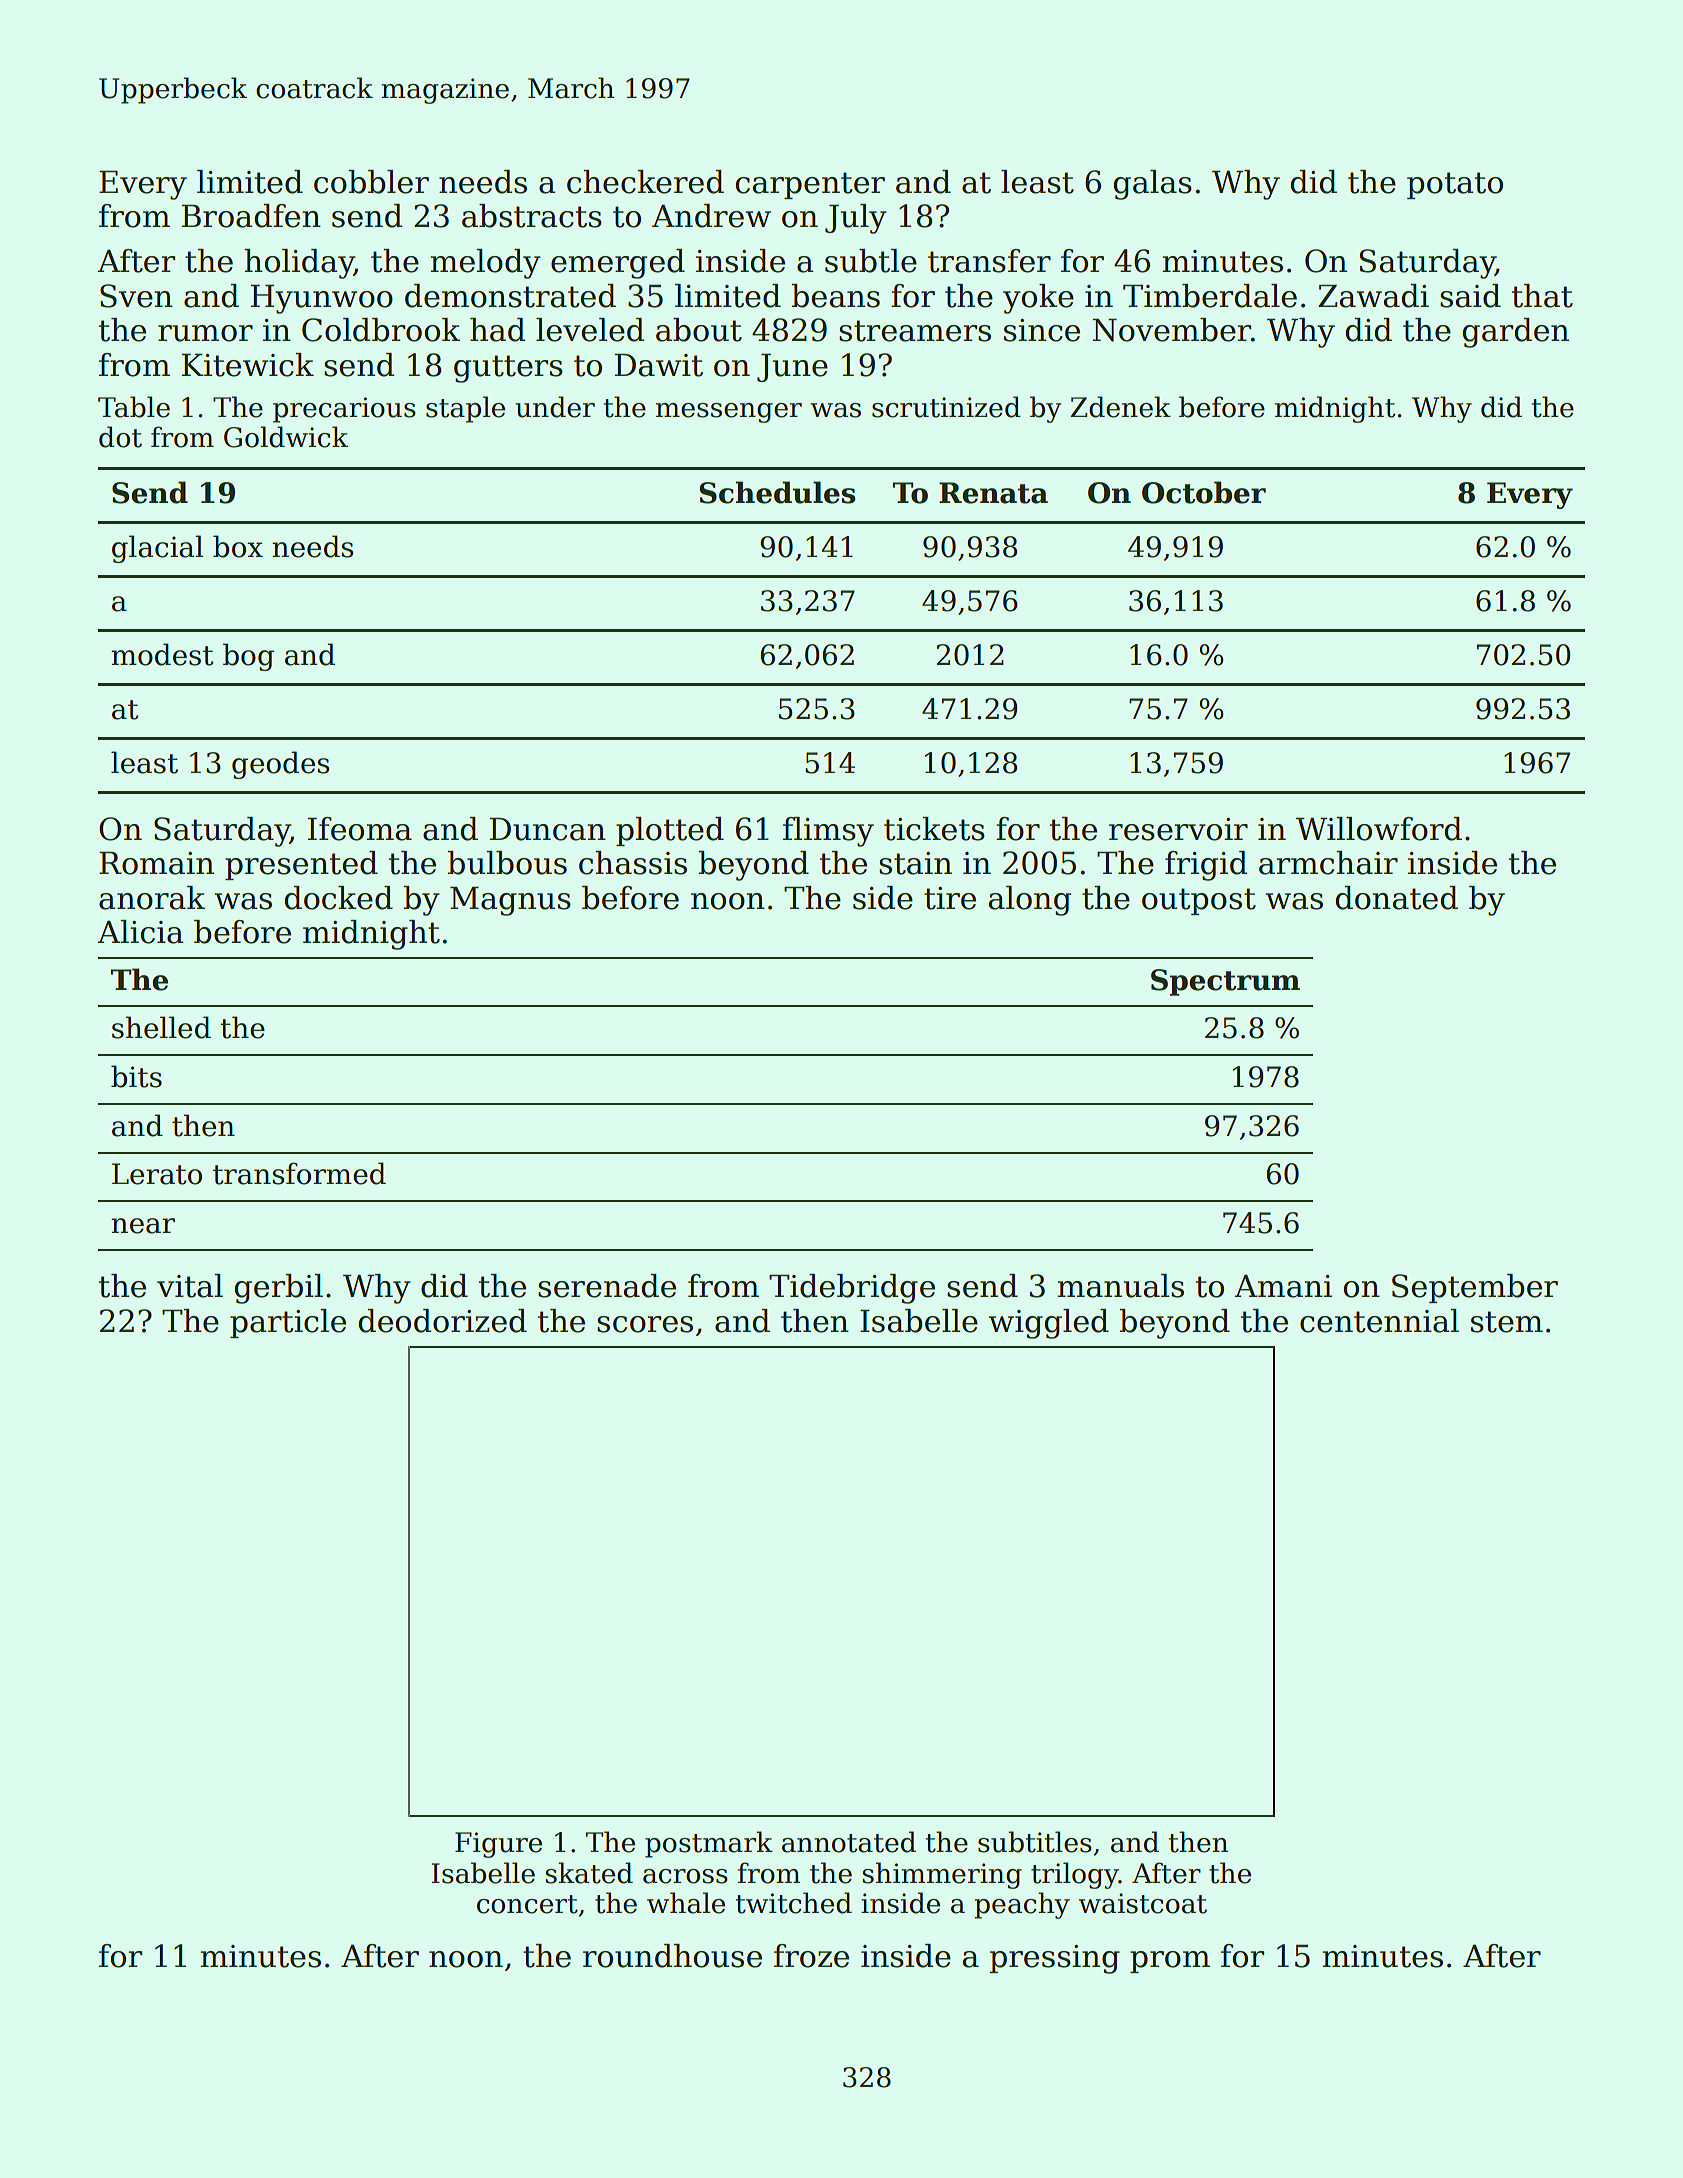  I want to click on carpenter, so click(810, 185).
